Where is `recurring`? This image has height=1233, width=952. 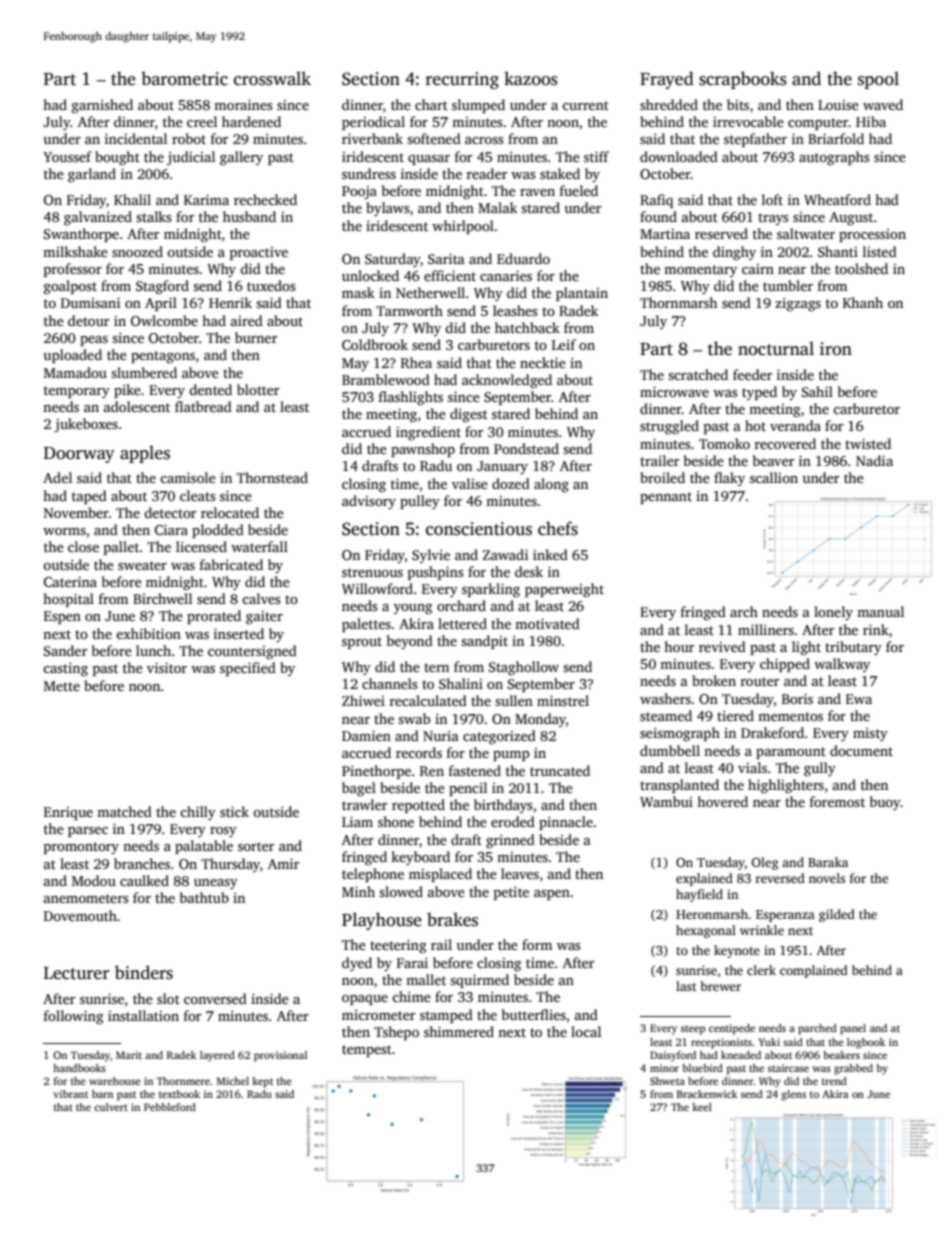
recurring is located at coordinates (462, 80).
